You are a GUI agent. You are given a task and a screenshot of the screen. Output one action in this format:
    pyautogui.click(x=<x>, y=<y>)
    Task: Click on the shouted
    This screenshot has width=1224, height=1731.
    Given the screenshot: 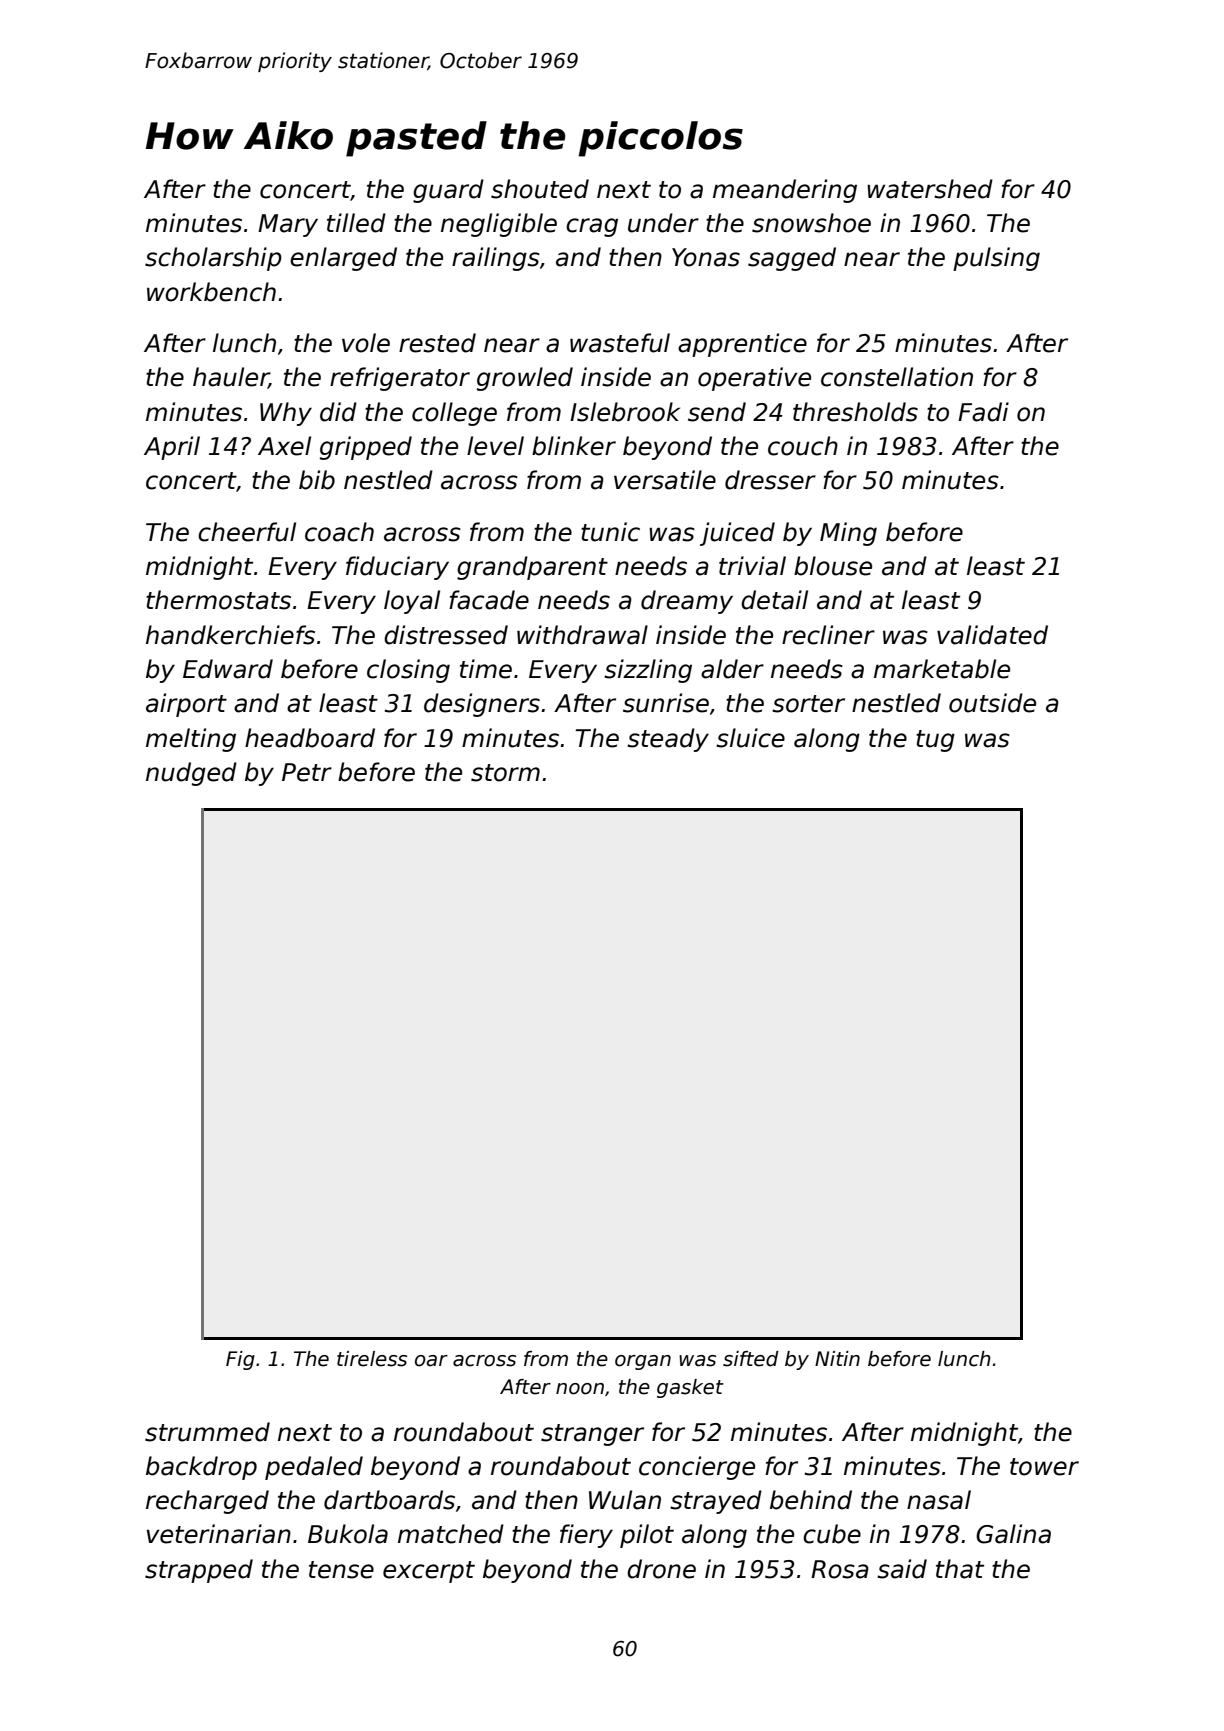 What is the action you would take?
    pyautogui.click(x=540, y=189)
